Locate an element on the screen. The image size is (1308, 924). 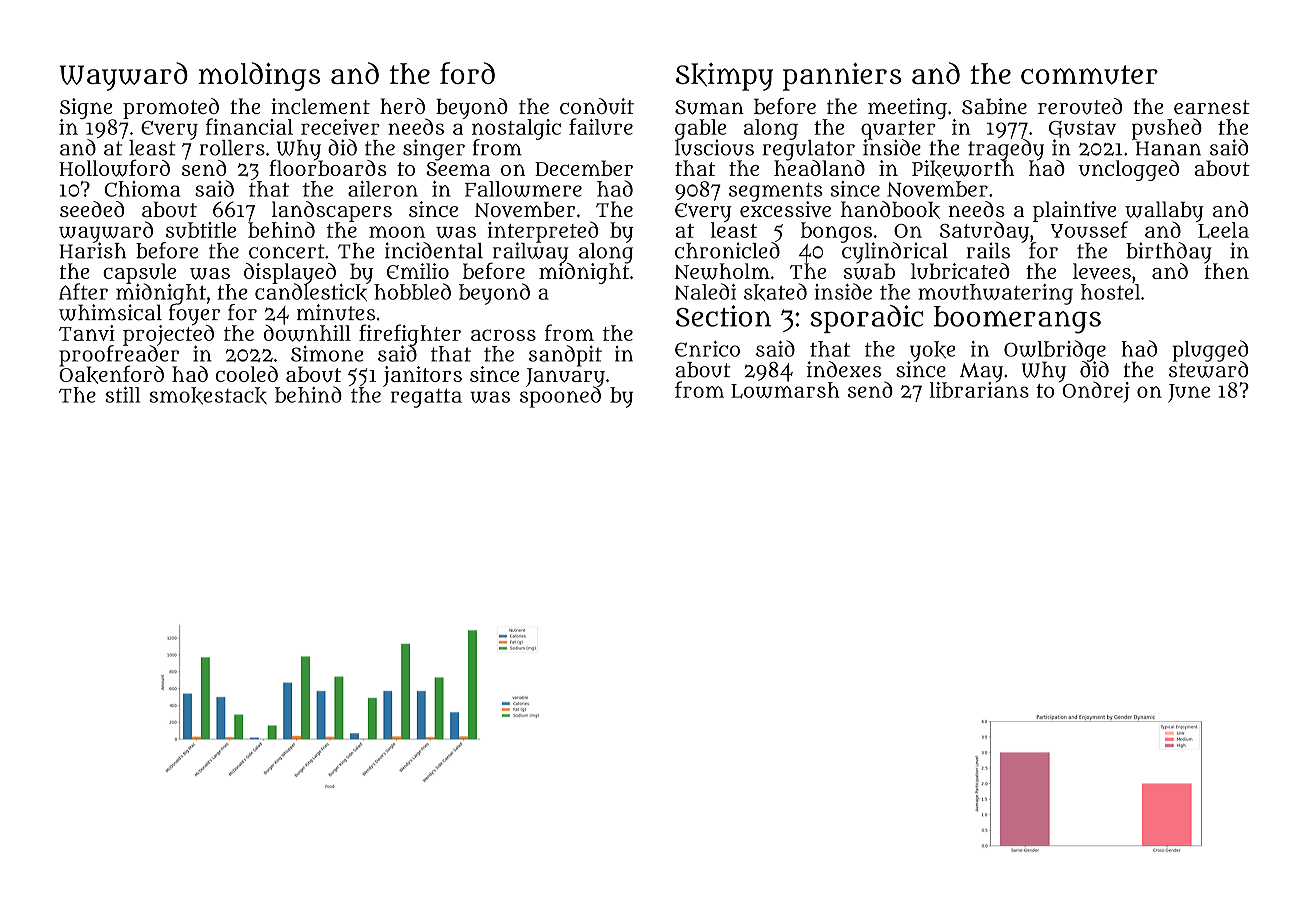
Skimpy is located at coordinates (724, 77).
